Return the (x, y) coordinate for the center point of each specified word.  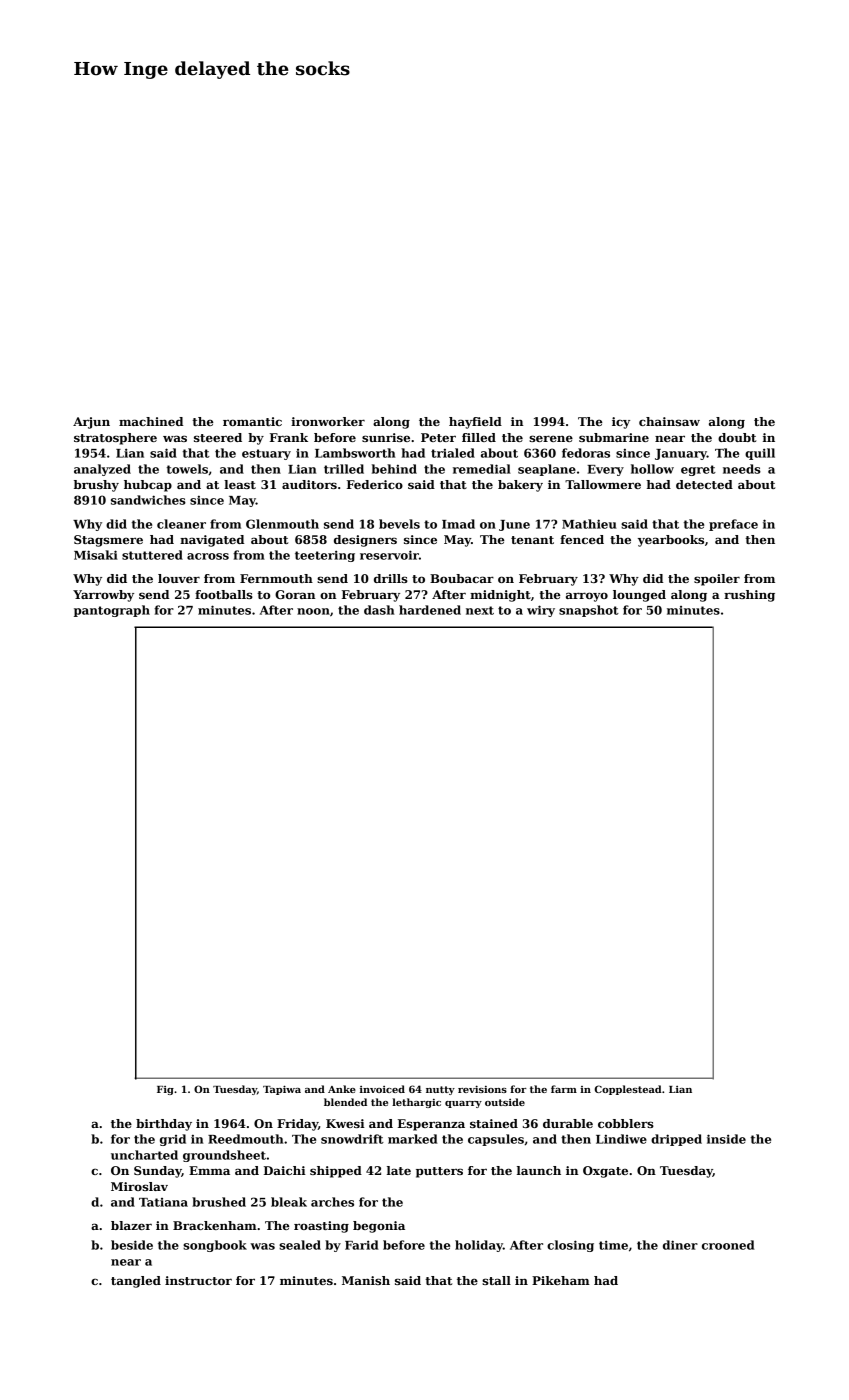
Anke (342, 1089)
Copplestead (628, 1090)
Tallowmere (603, 484)
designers (365, 541)
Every (605, 470)
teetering (325, 556)
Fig (165, 1090)
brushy (96, 486)
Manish (366, 1280)
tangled (136, 1282)
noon (313, 611)
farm (564, 1089)
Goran (295, 594)
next (480, 610)
